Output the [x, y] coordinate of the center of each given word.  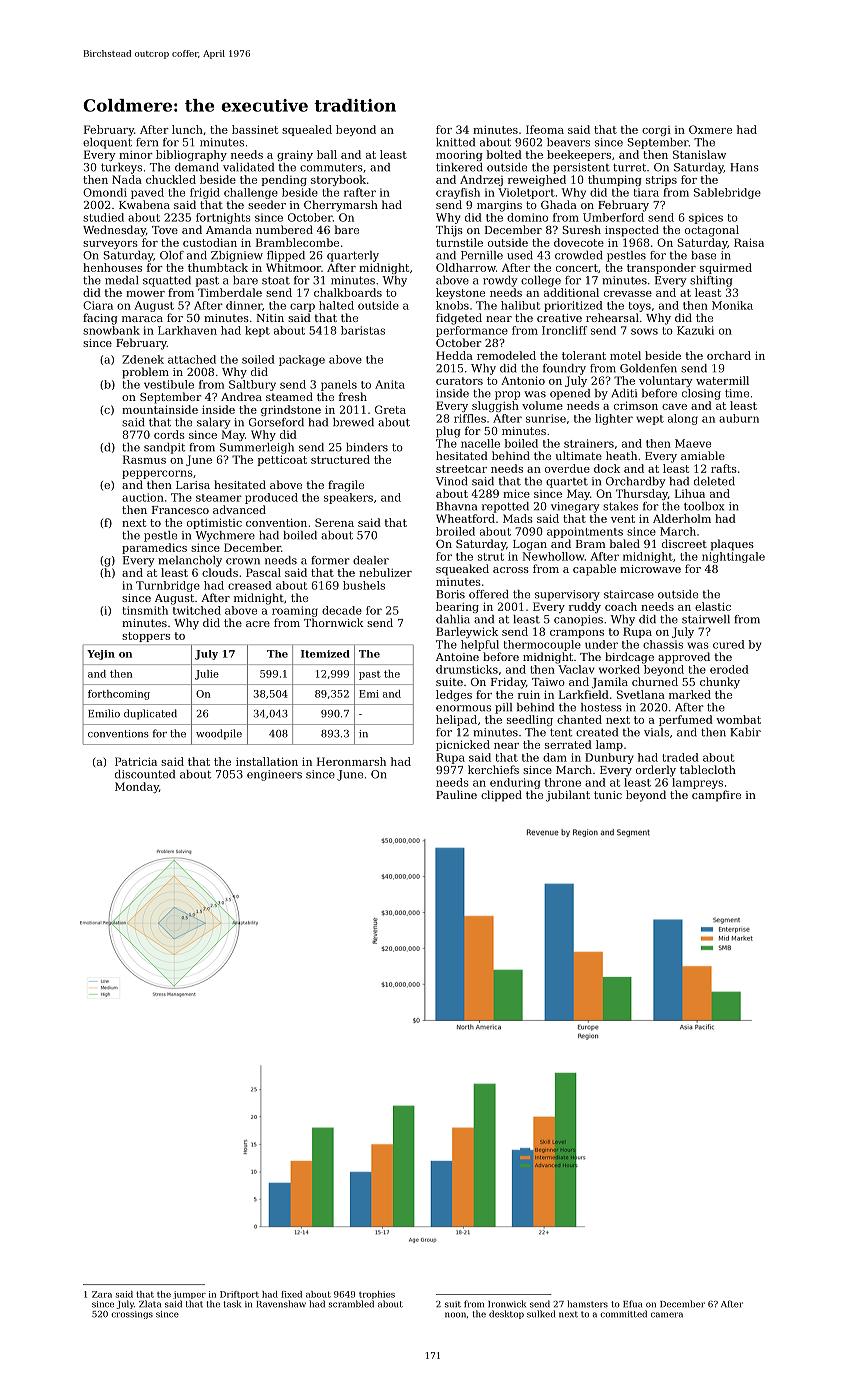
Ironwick [507, 1304]
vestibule [169, 384]
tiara [646, 192]
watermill [722, 380]
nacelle [480, 443]
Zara [102, 1294]
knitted [455, 142]
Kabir [745, 732]
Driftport [239, 1295]
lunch [187, 129]
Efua [632, 1304]
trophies [377, 1295]
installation [267, 761]
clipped [501, 796]
